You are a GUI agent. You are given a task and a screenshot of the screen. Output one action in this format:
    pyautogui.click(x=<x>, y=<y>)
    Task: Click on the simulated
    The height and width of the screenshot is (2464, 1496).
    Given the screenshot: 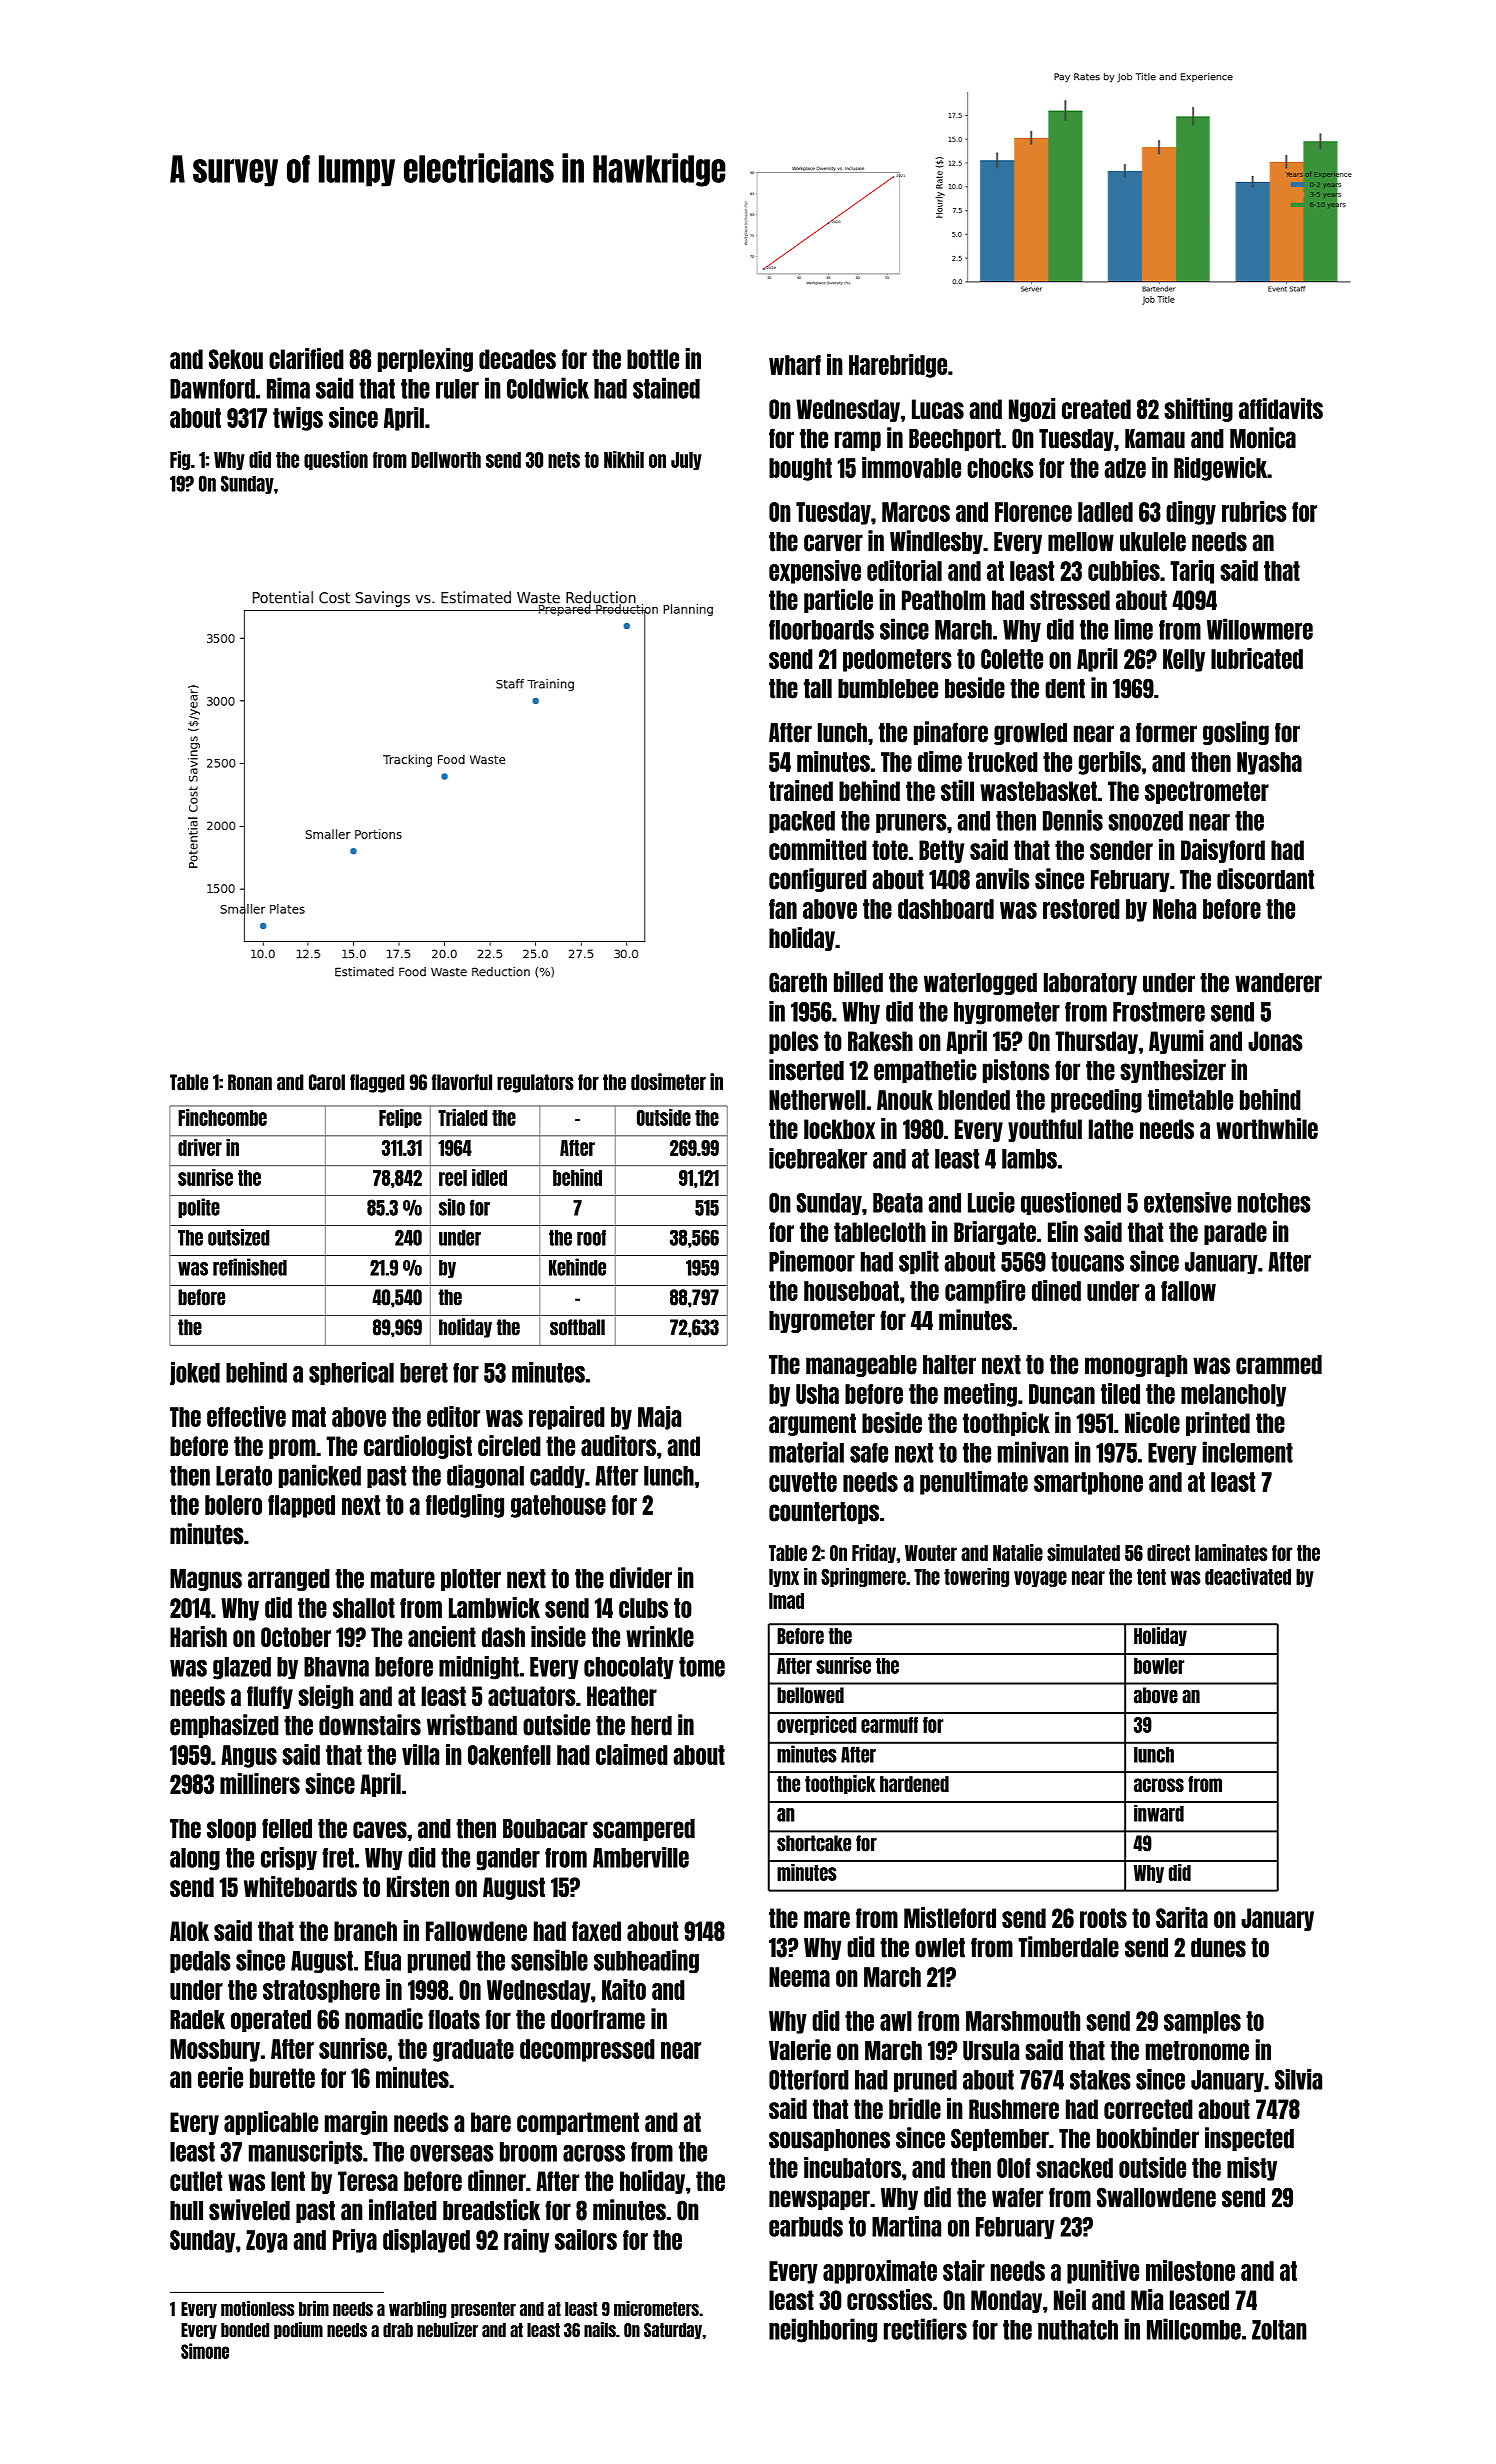 What is the action you would take?
    pyautogui.click(x=1083, y=1552)
